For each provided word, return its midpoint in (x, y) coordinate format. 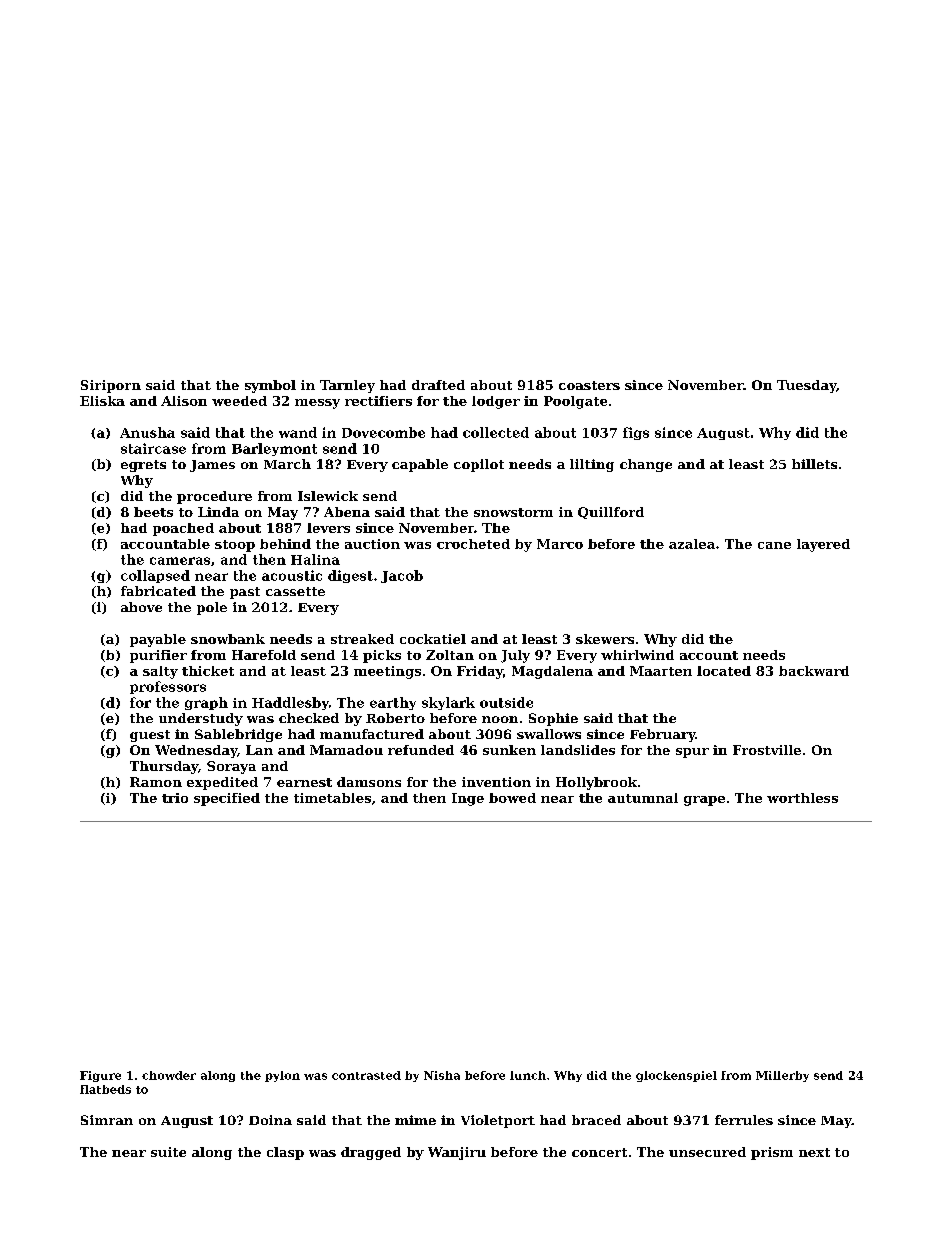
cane (774, 545)
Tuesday (806, 386)
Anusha (147, 432)
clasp (285, 1153)
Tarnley (347, 386)
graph (206, 703)
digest (350, 576)
